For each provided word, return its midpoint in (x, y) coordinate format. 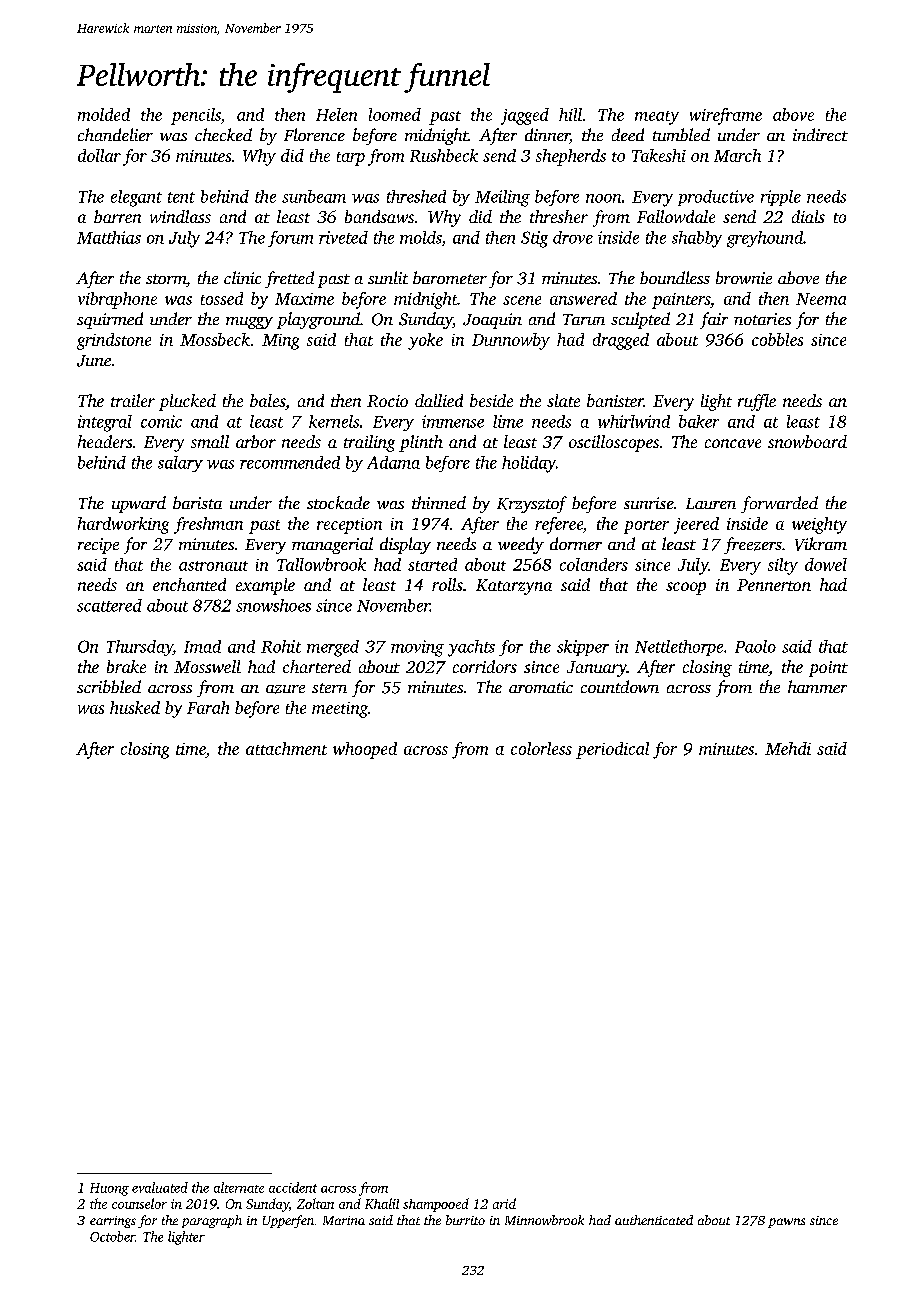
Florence (314, 134)
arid (504, 1203)
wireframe (726, 116)
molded (104, 114)
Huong (109, 1189)
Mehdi (788, 748)
